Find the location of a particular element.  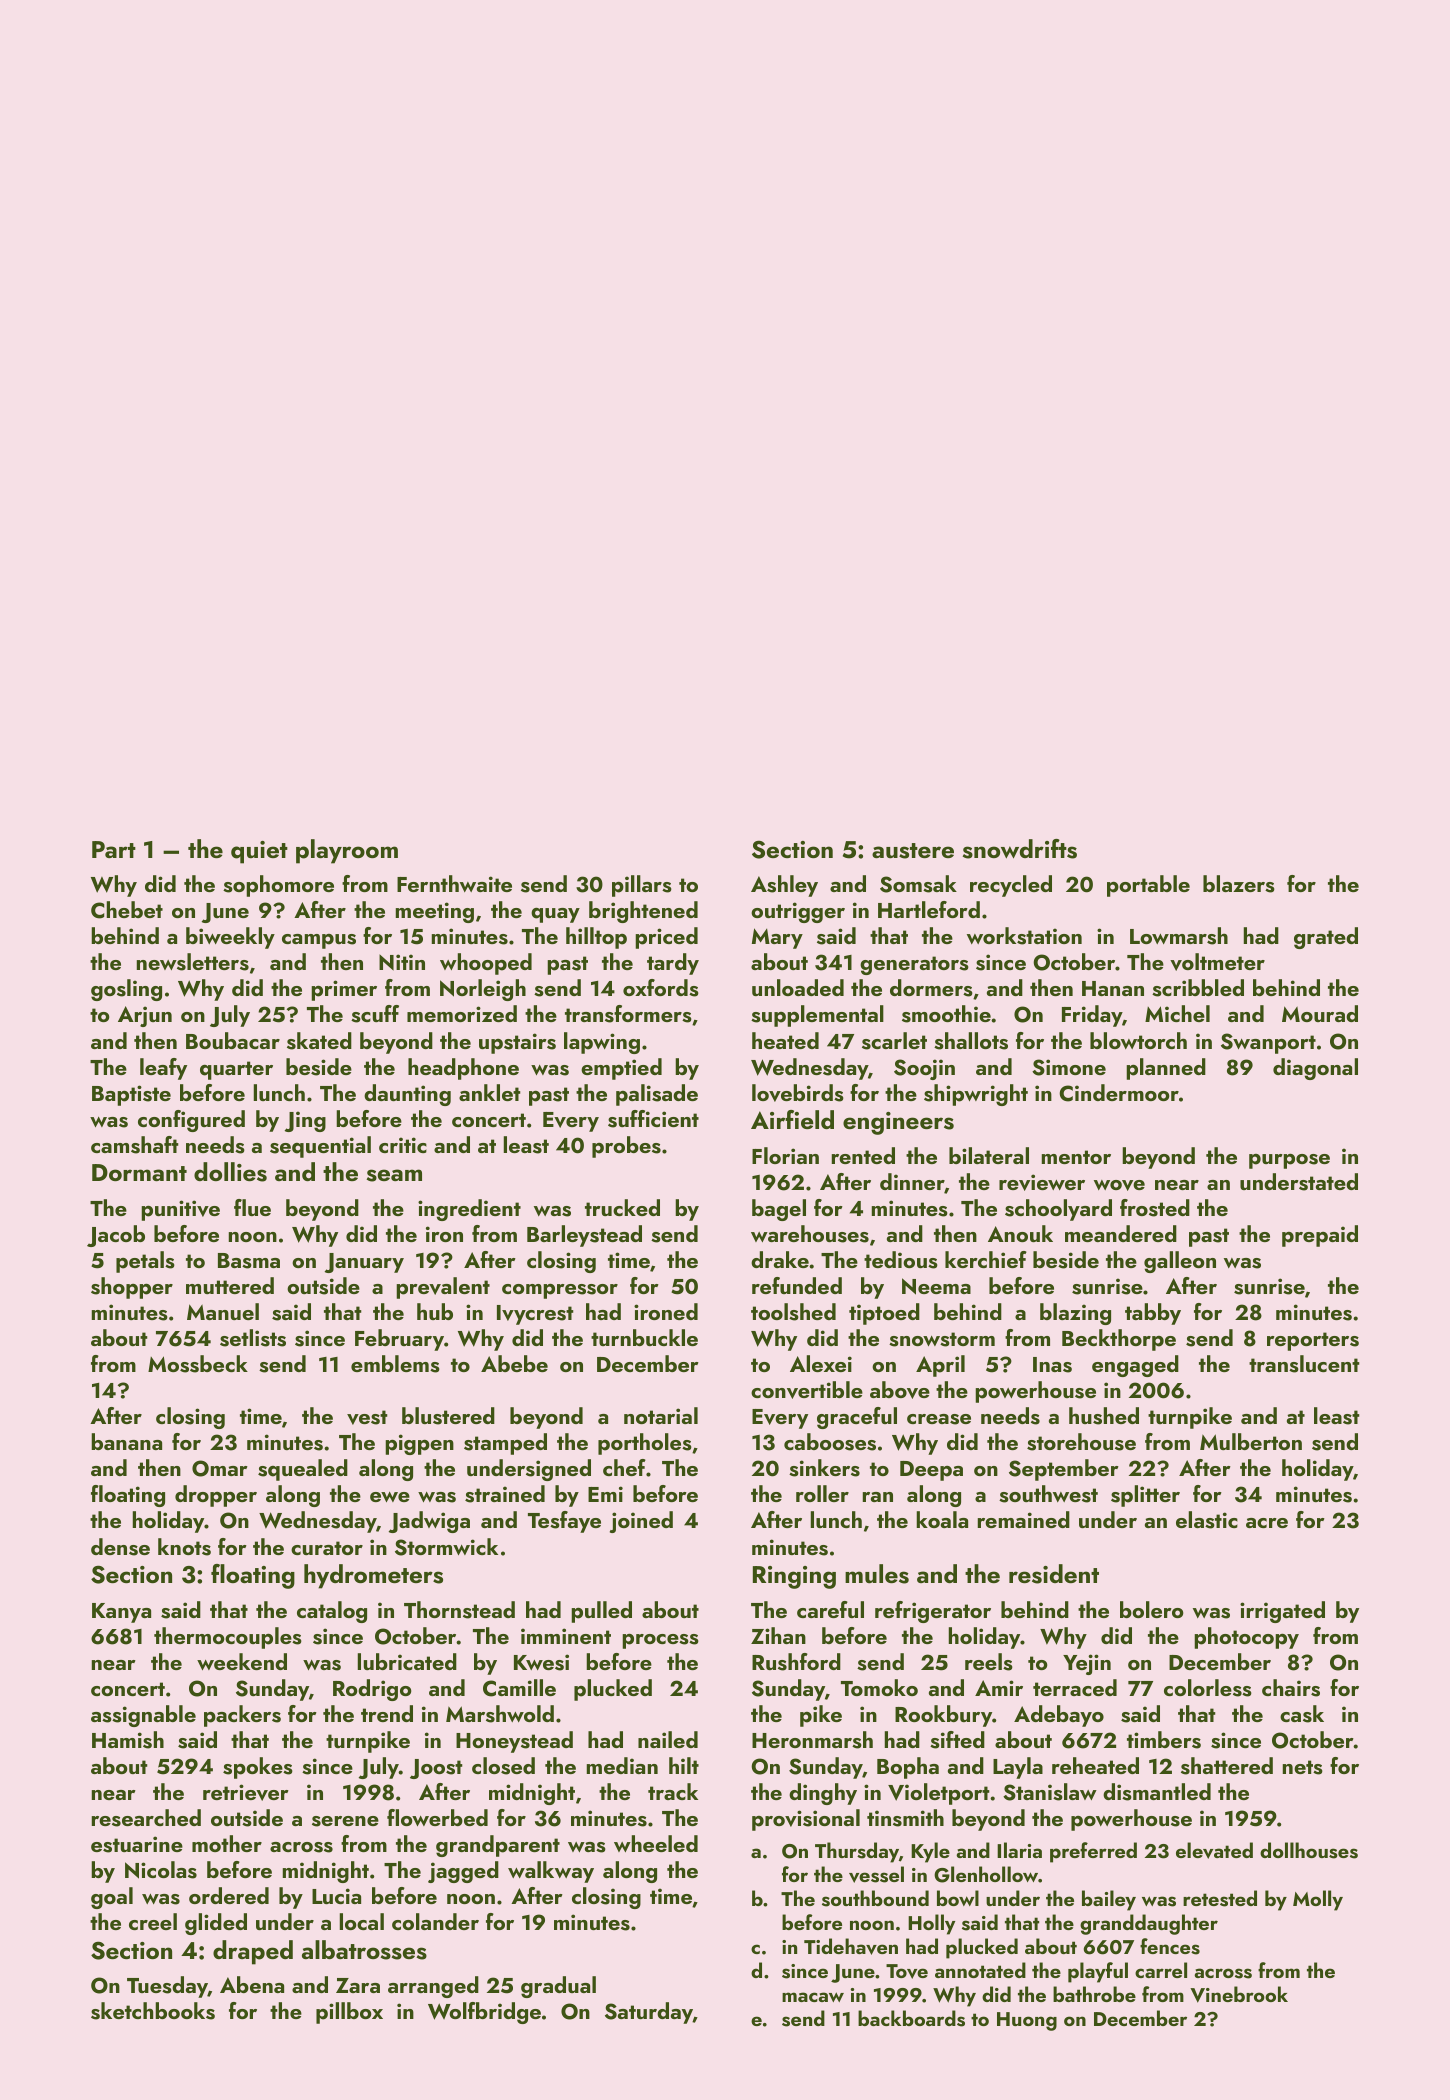

Saturday is located at coordinates (649, 2013).
